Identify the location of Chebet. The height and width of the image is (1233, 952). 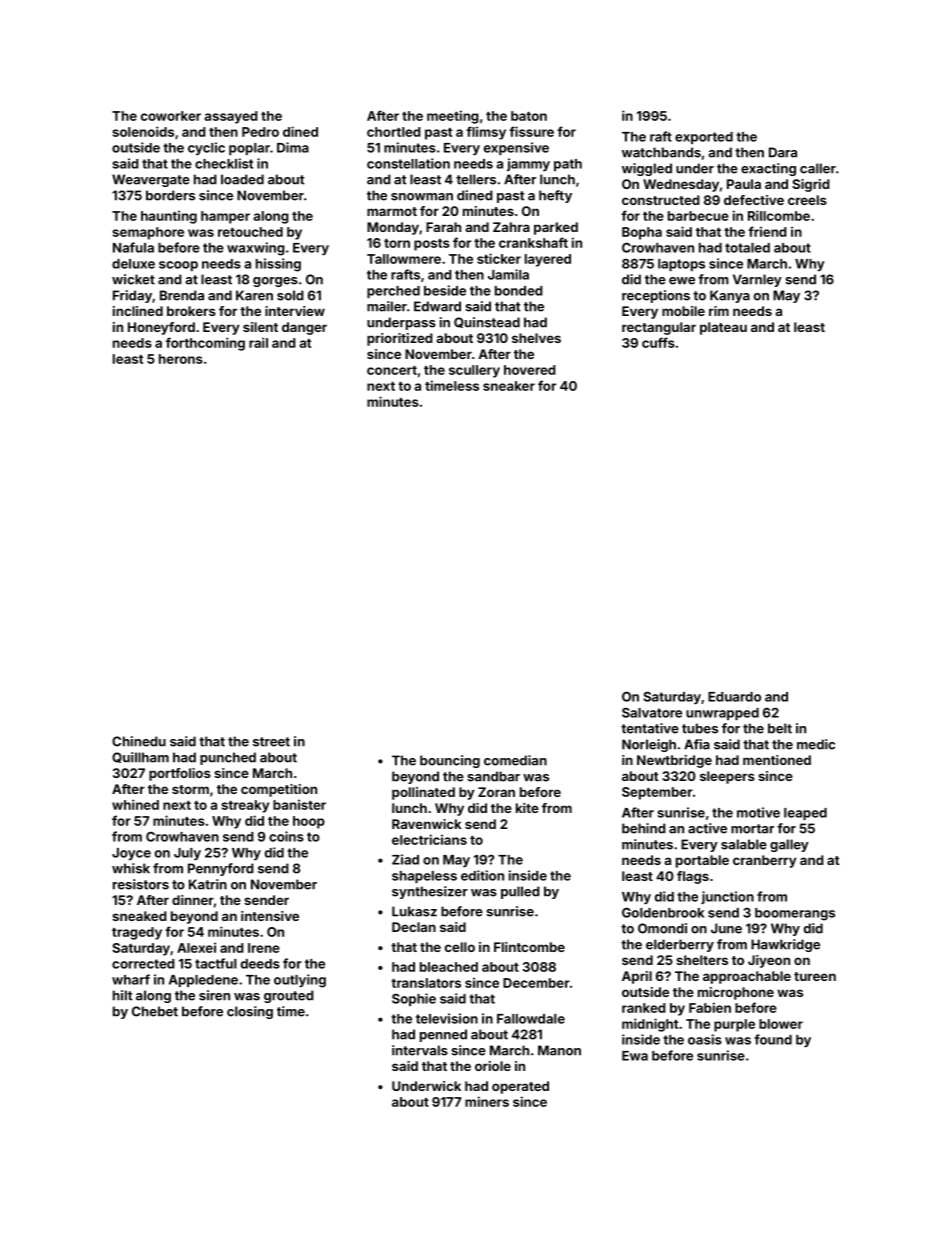
(155, 1011).
